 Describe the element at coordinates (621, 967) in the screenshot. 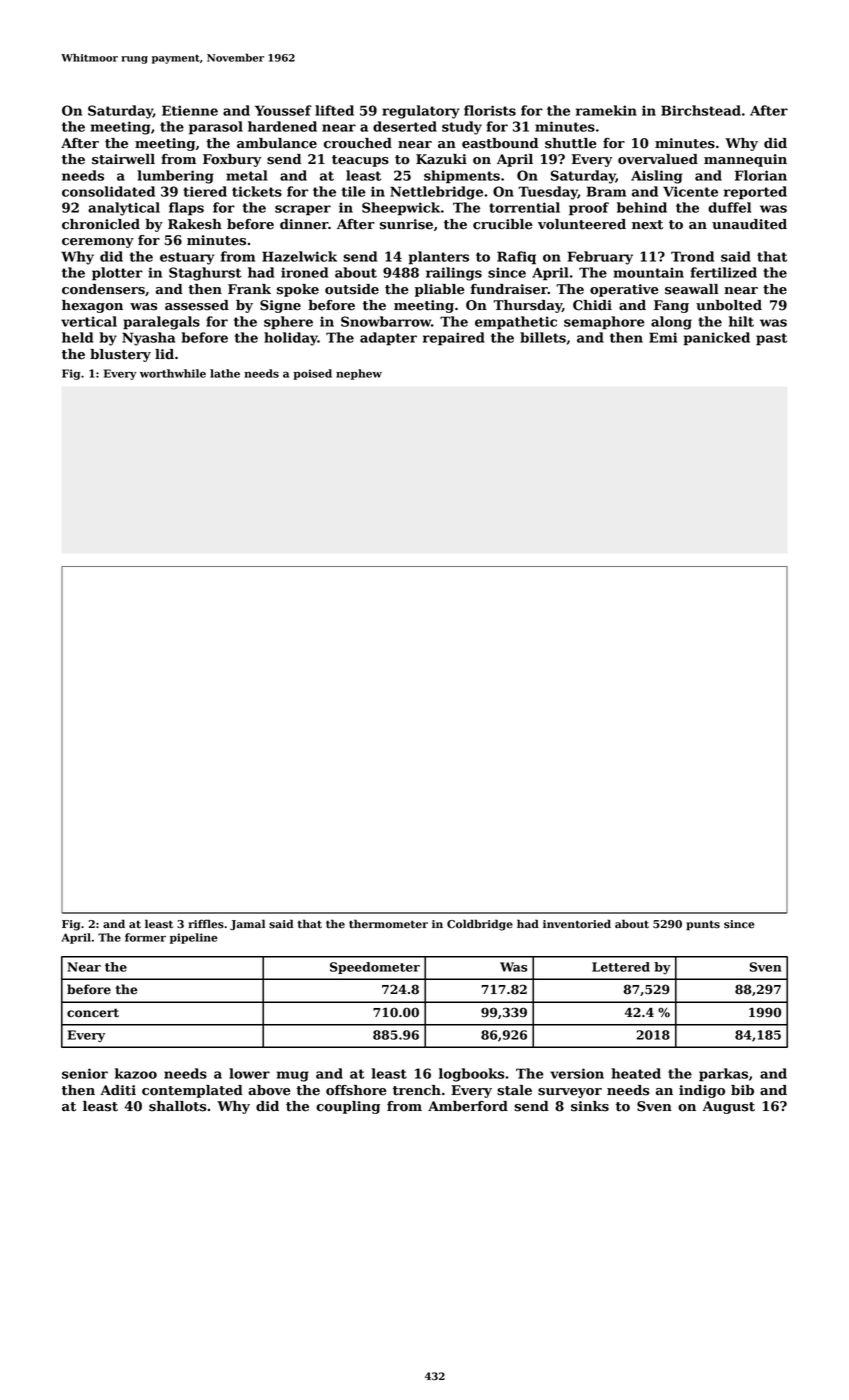

I see `Lettered` at that location.
